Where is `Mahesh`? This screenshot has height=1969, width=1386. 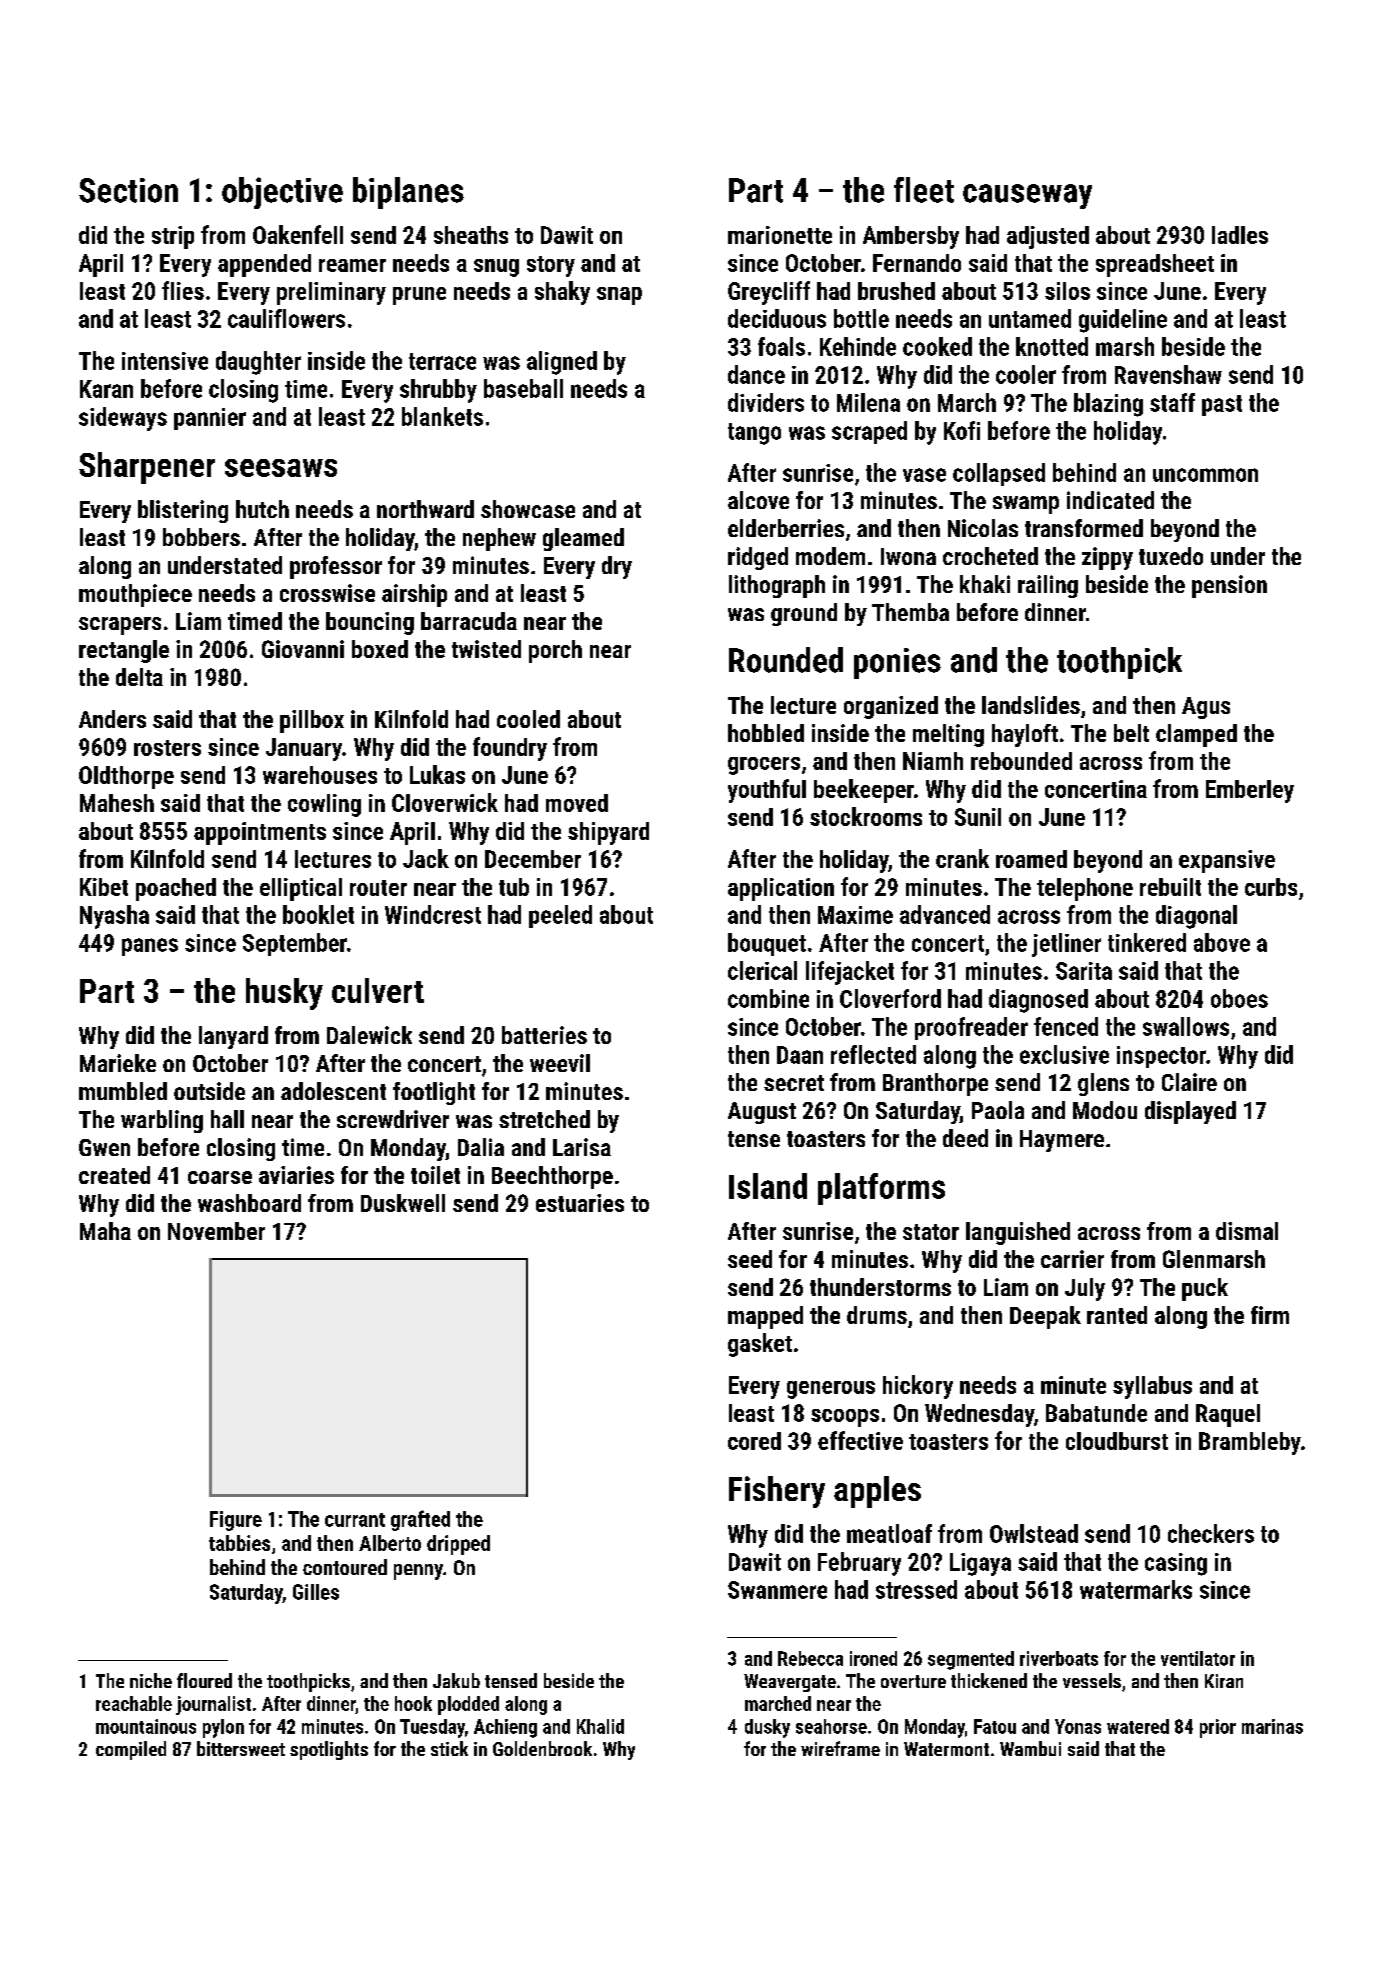
Mahesh is located at coordinates (117, 803).
